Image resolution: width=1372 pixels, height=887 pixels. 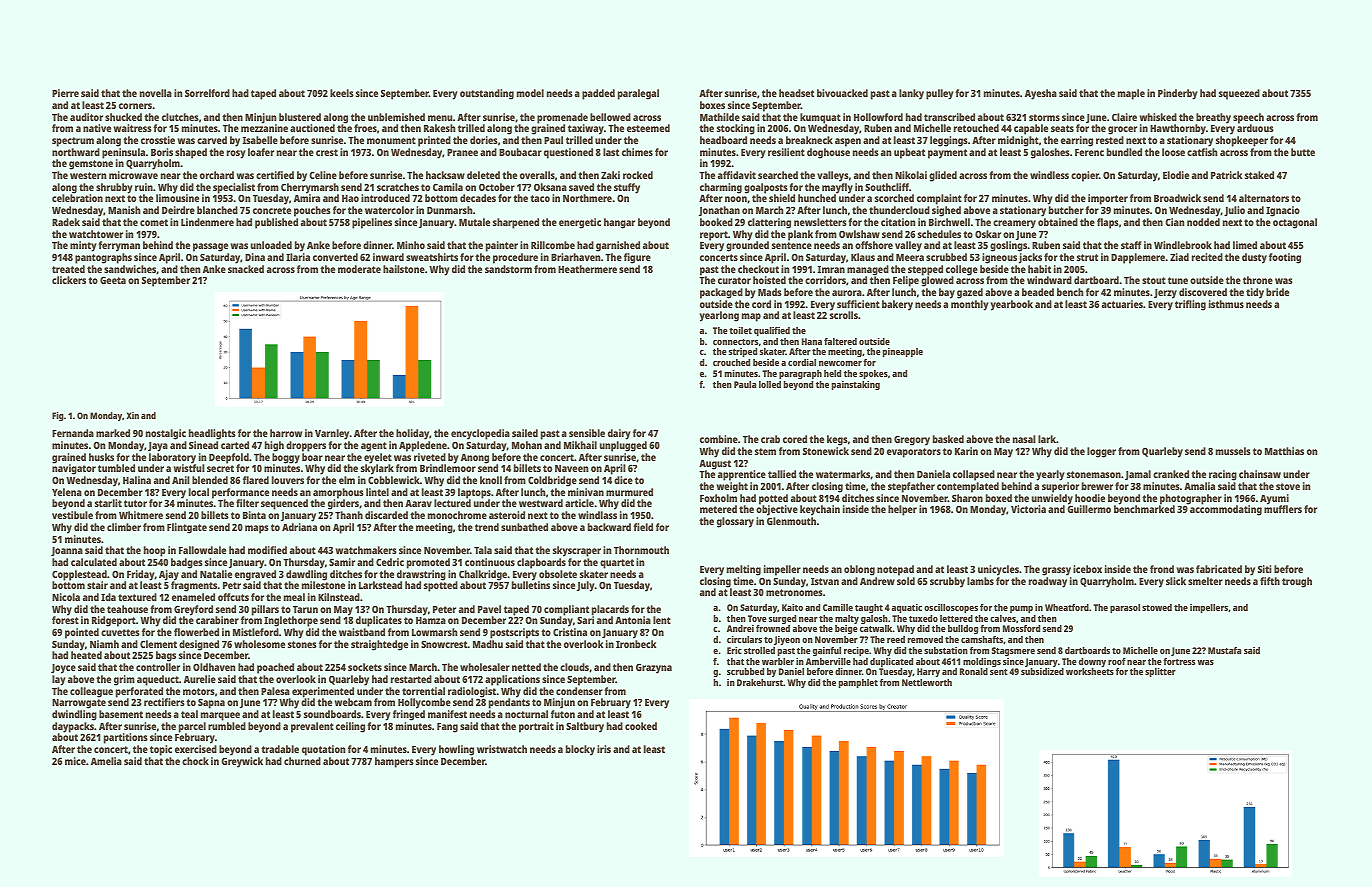 I want to click on dice, so click(x=623, y=480).
